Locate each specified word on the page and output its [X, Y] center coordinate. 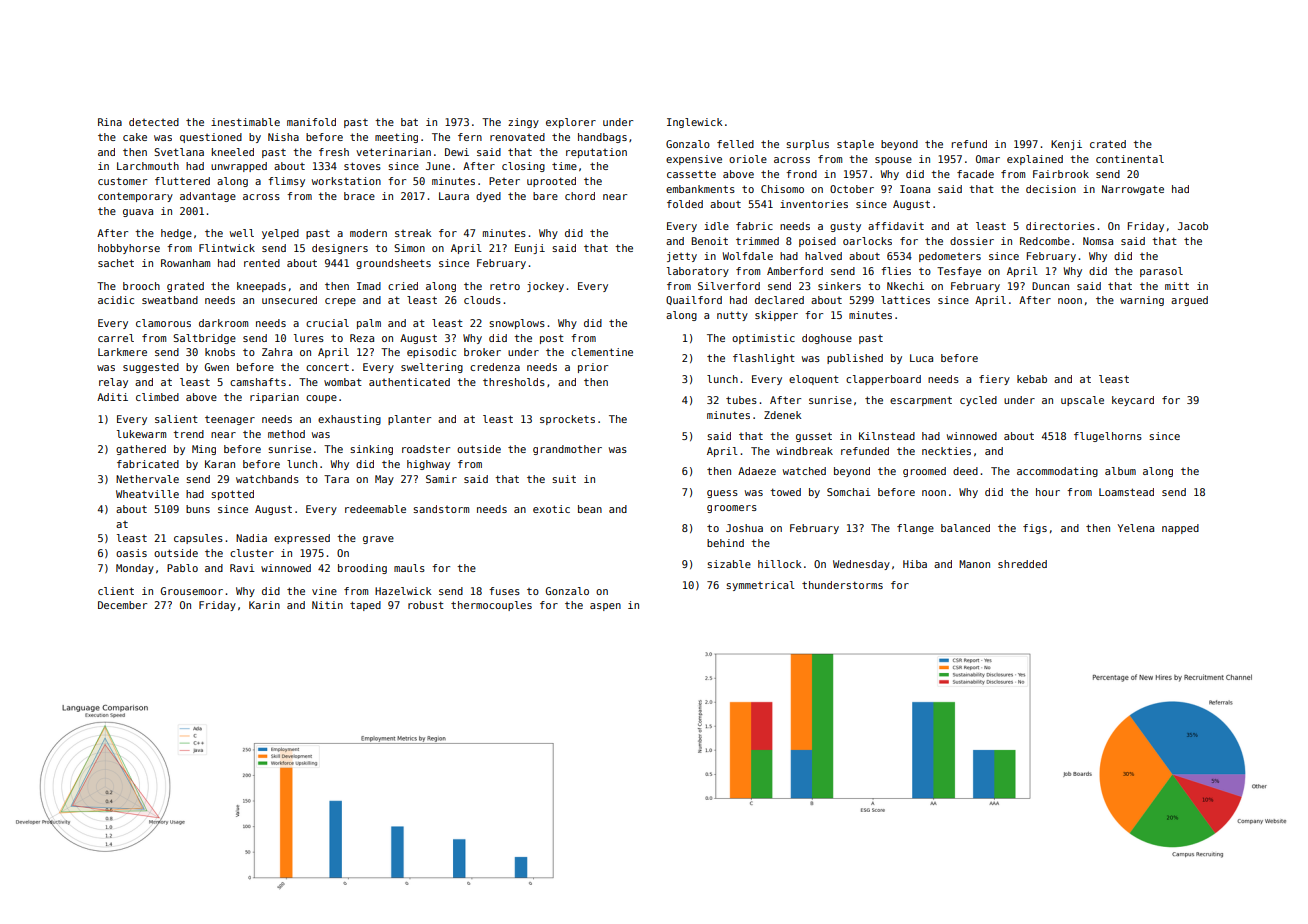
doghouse [827, 339]
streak [413, 233]
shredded [1022, 564]
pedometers [950, 257]
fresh [334, 152]
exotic [551, 509]
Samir [441, 479]
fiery [994, 380]
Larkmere [122, 352]
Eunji [530, 249]
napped [1180, 529]
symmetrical [760, 586]
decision [1051, 189]
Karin [264, 605]
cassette [691, 174]
